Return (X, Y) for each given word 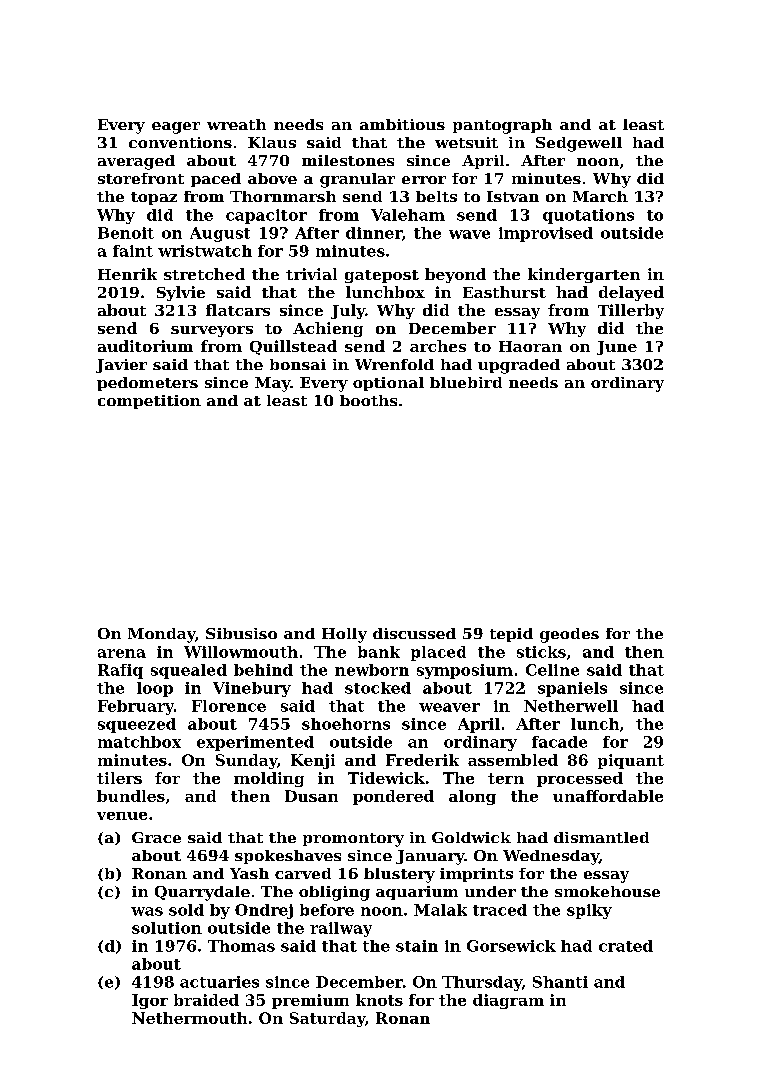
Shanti (560, 982)
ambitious (402, 124)
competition (149, 402)
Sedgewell (579, 144)
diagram (508, 1001)
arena (122, 653)
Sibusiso (241, 633)
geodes (569, 635)
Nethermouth (189, 1018)
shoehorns (346, 724)
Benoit (126, 233)
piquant (631, 761)
